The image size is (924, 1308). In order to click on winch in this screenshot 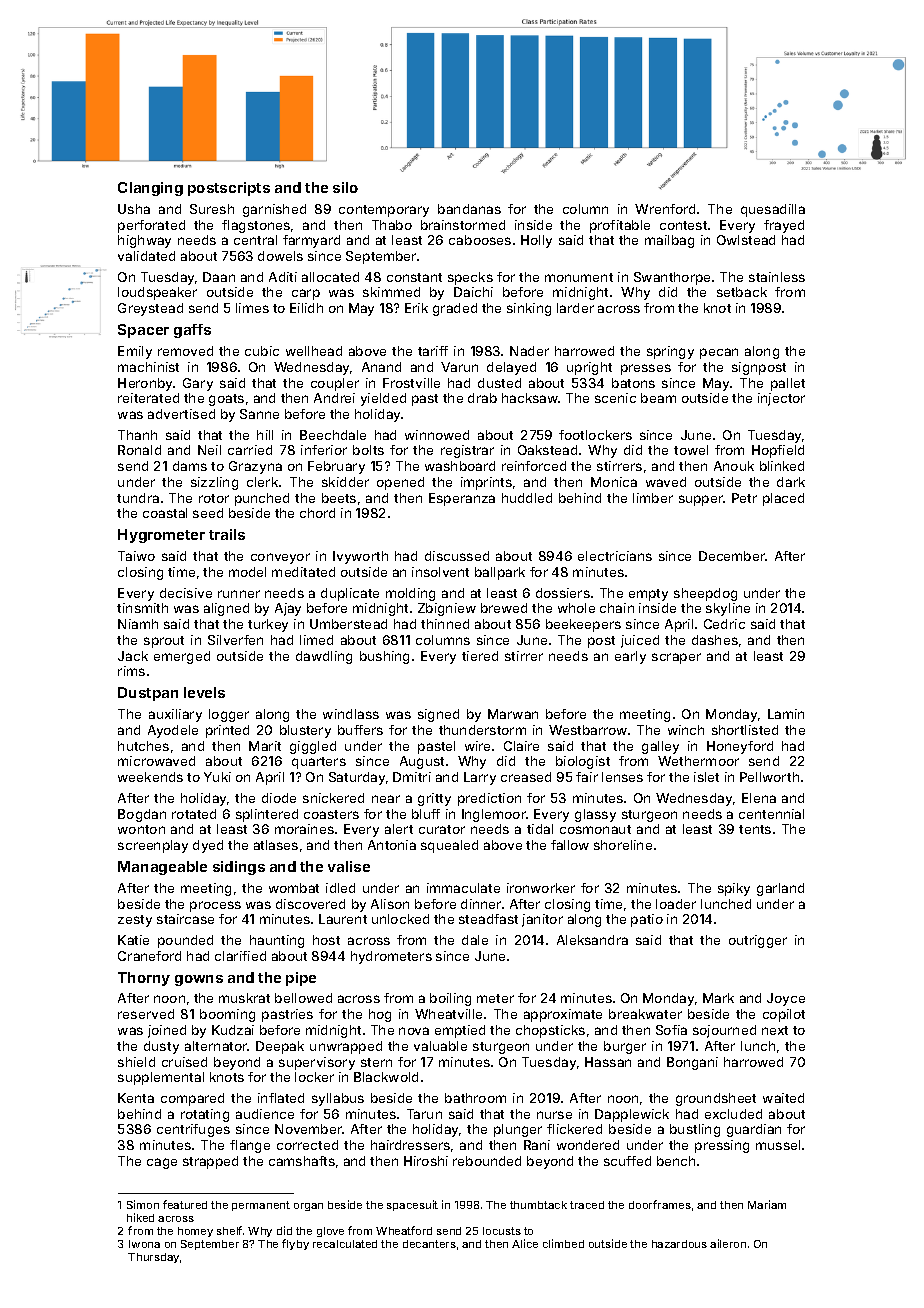, I will do `click(686, 730)`.
